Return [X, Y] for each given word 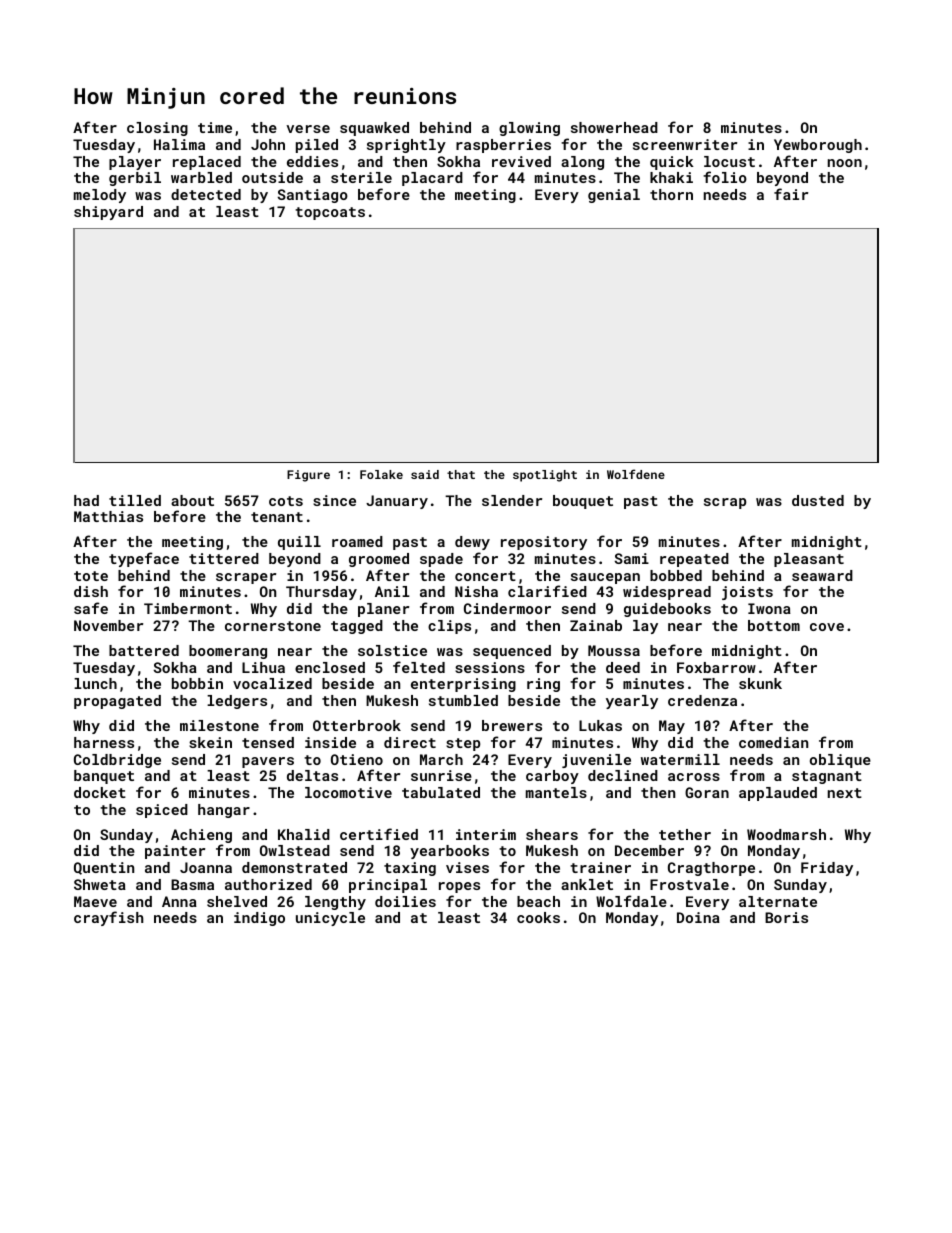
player [135, 163]
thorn [671, 194]
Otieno [357, 759]
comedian [773, 742]
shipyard [108, 213]
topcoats [330, 213]
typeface [144, 559]
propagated [117, 702]
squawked [374, 129]
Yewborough [818, 146]
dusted [818, 500]
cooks [538, 917]
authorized [268, 884]
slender [512, 500]
